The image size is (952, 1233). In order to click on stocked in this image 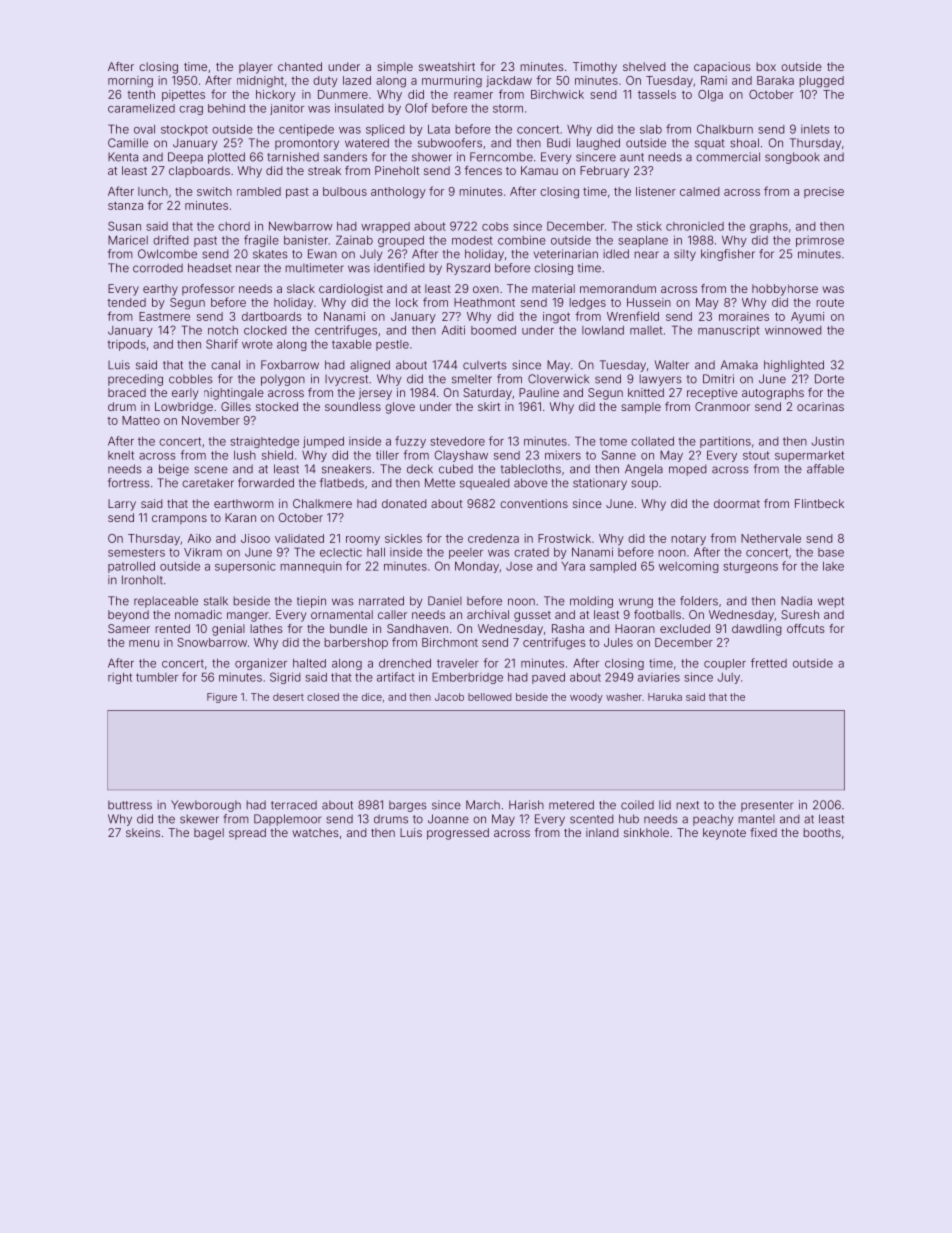, I will do `click(277, 406)`.
